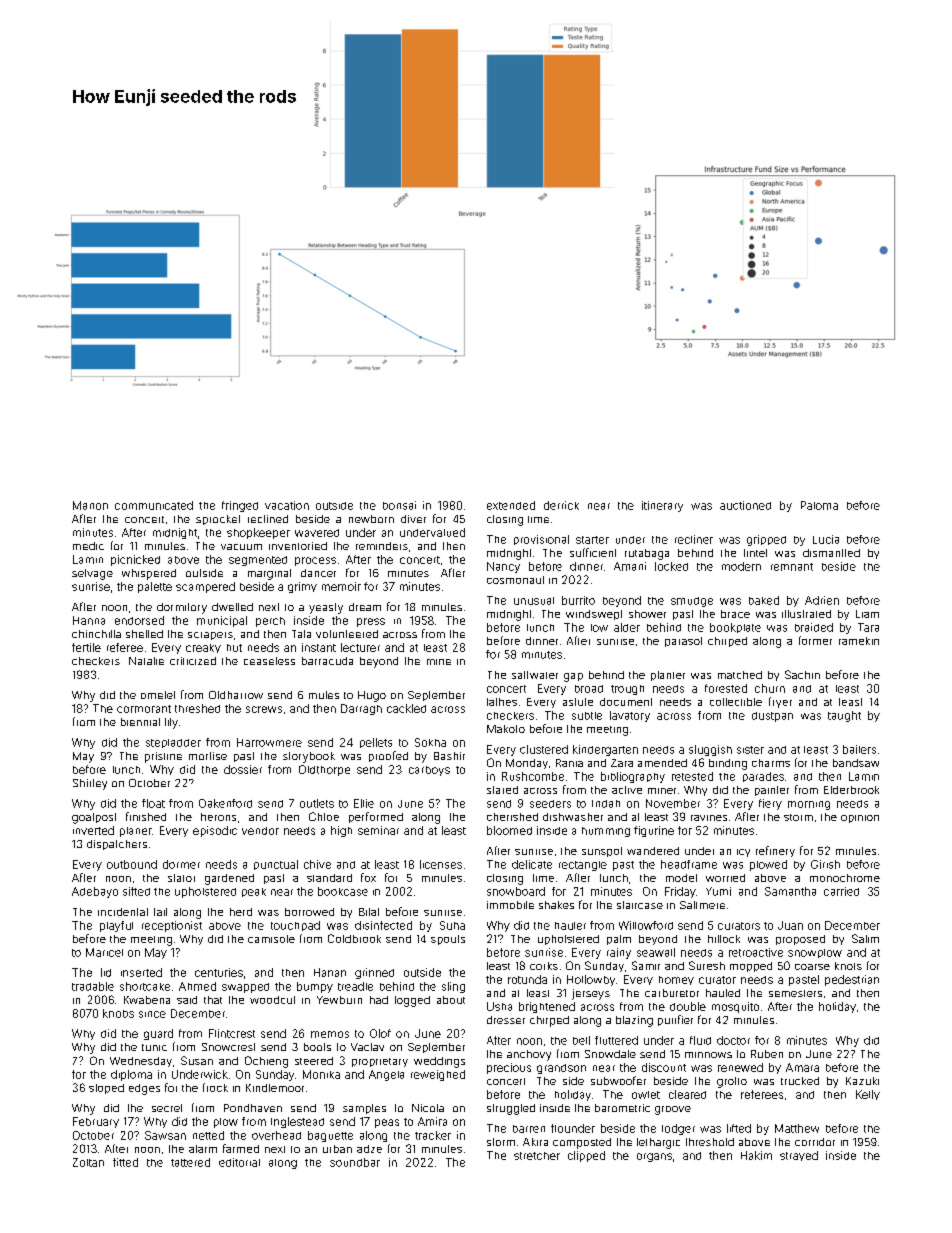  I want to click on monochrome, so click(845, 878).
